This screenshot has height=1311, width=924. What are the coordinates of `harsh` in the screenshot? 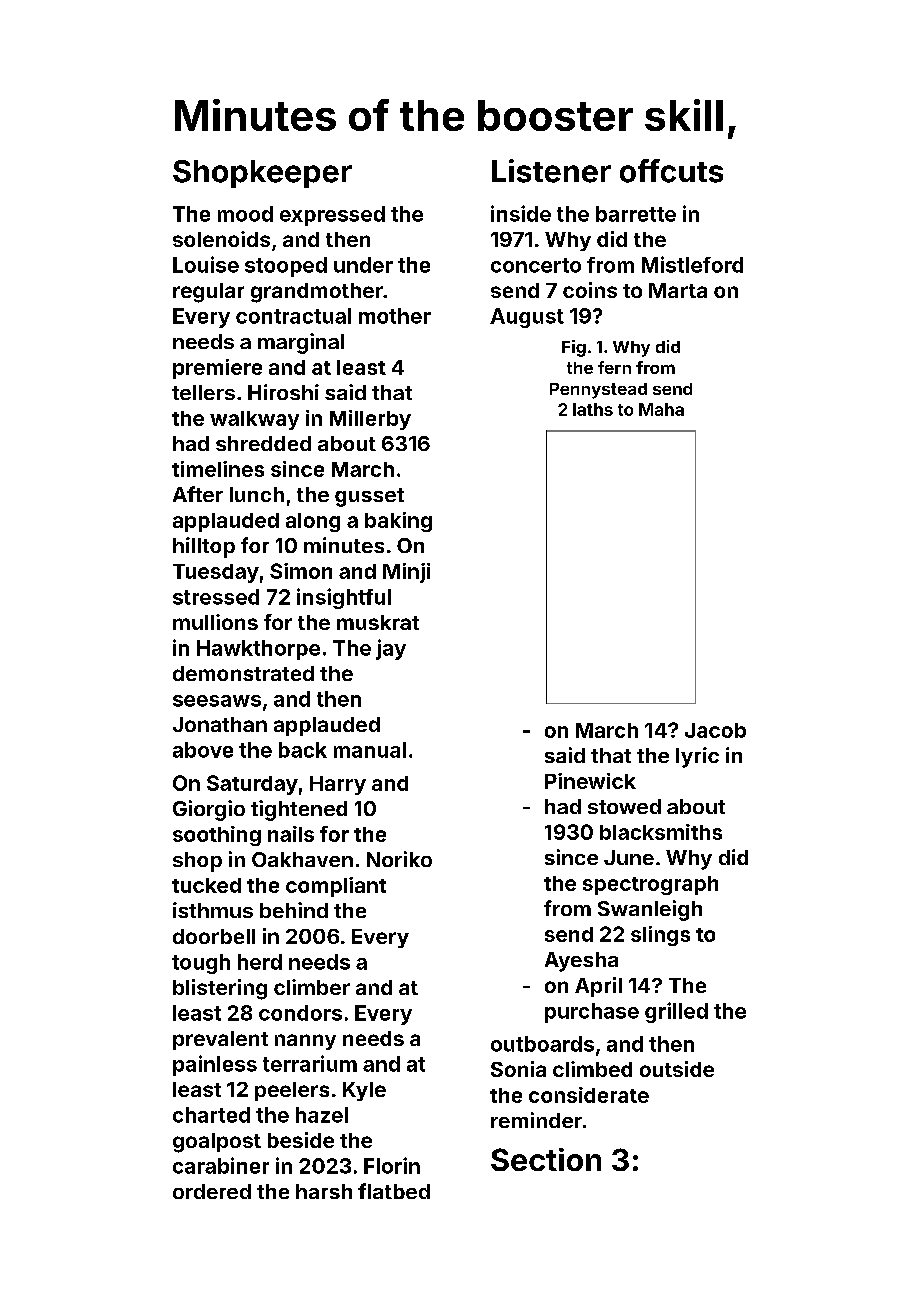 It's located at (324, 1191).
